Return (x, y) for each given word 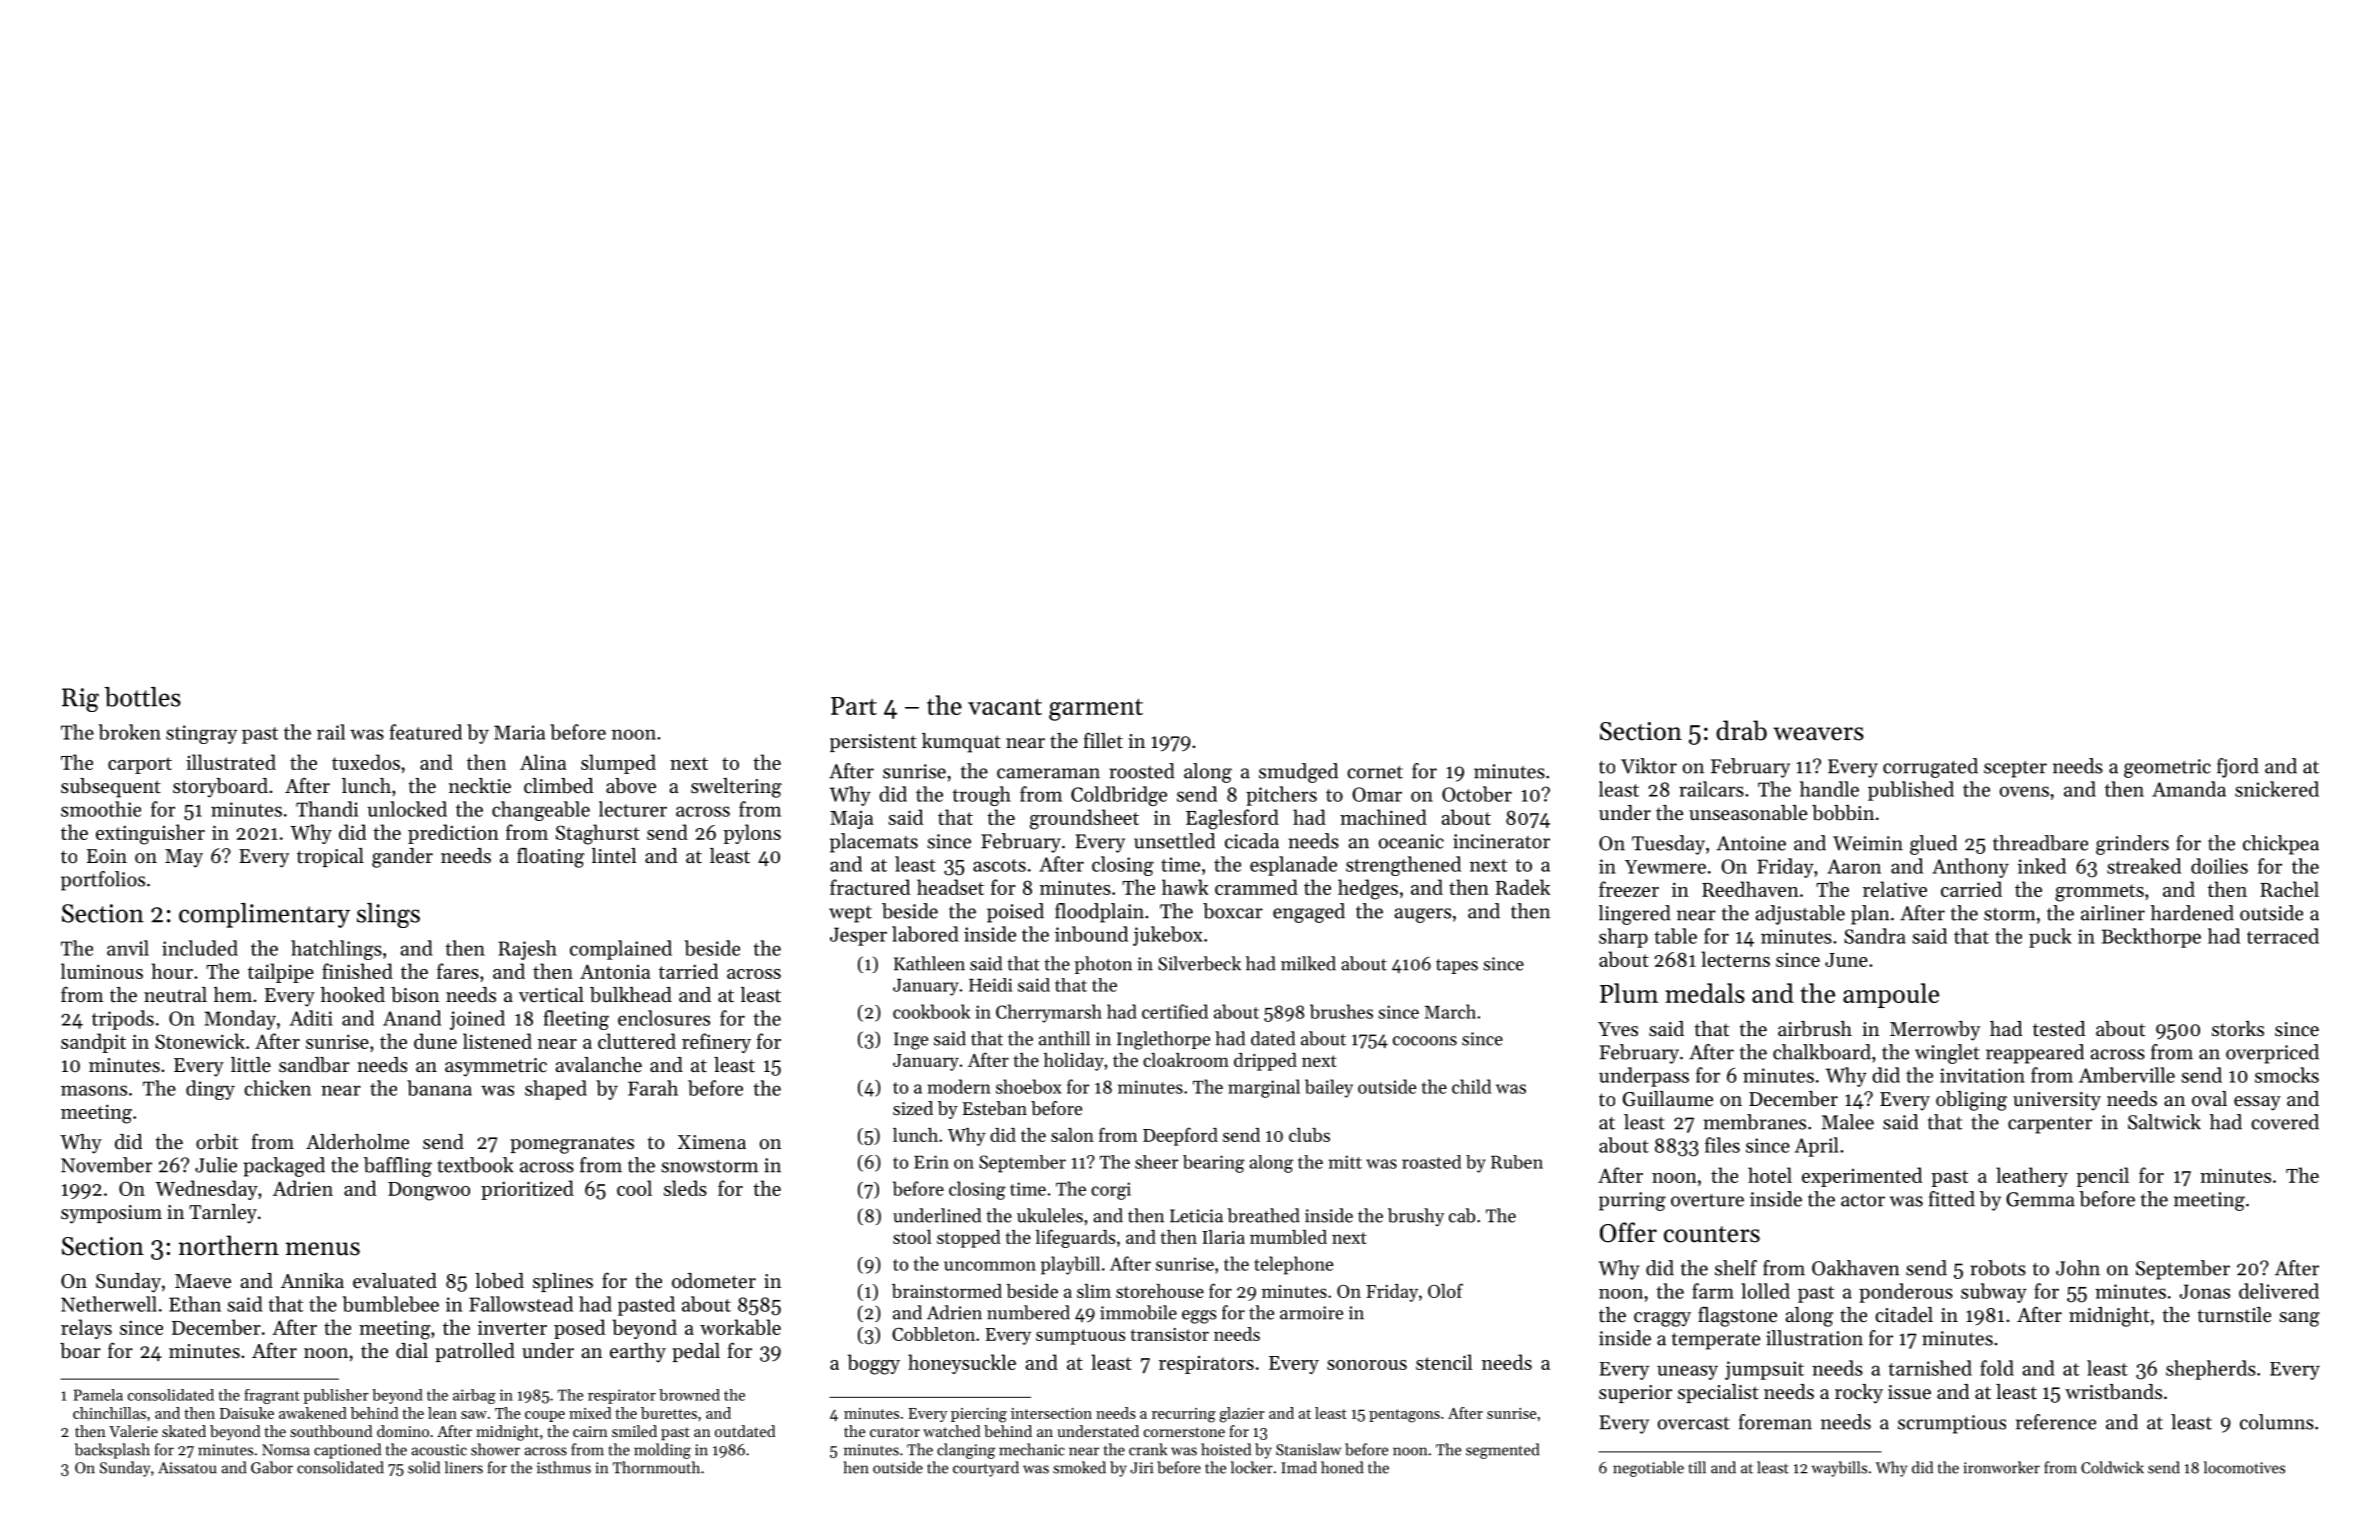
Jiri (1141, 1468)
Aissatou (187, 1468)
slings (388, 915)
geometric (2167, 768)
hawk (1185, 887)
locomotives (2244, 1467)
